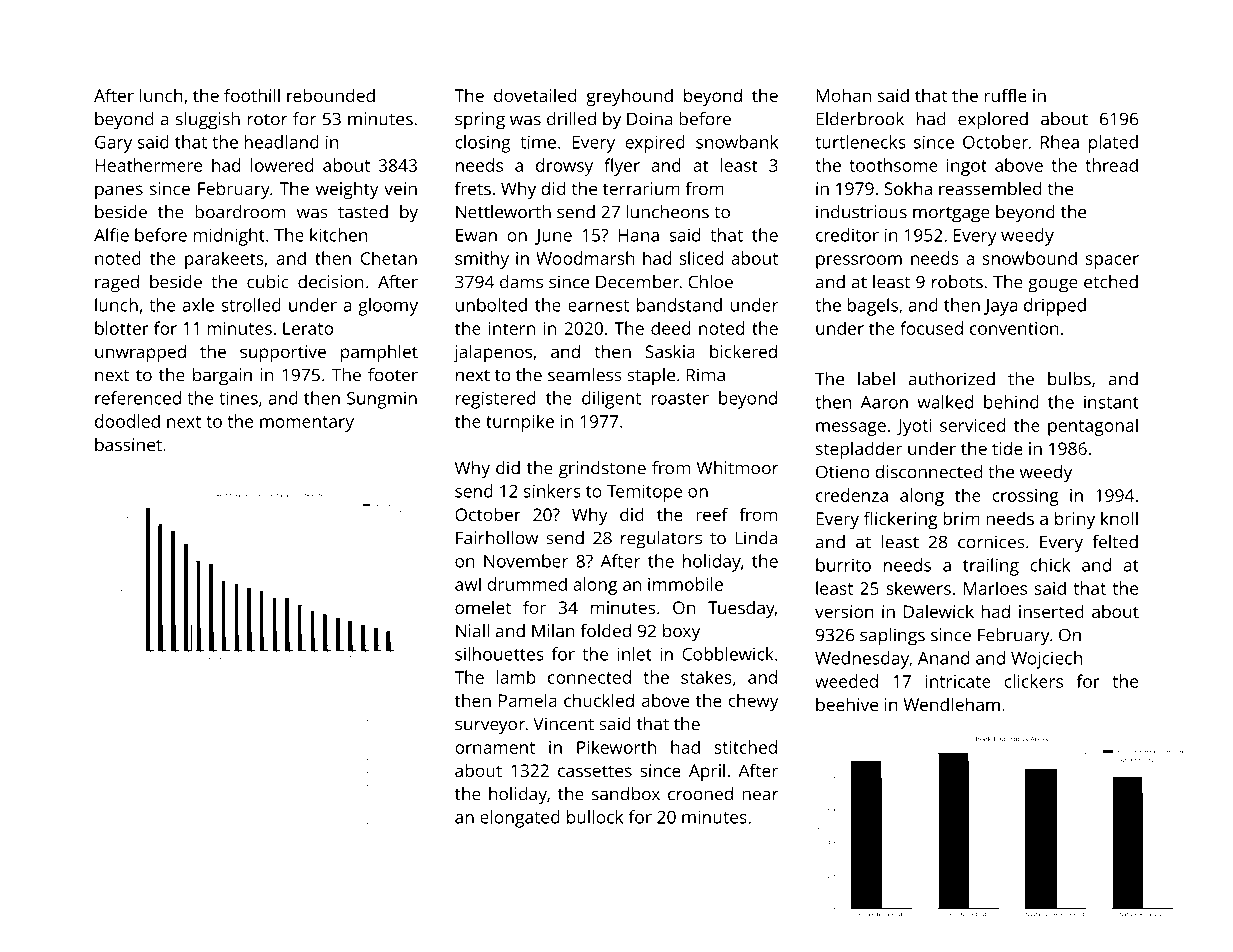  Describe the element at coordinates (363, 212) in the document. I see `tasted` at that location.
